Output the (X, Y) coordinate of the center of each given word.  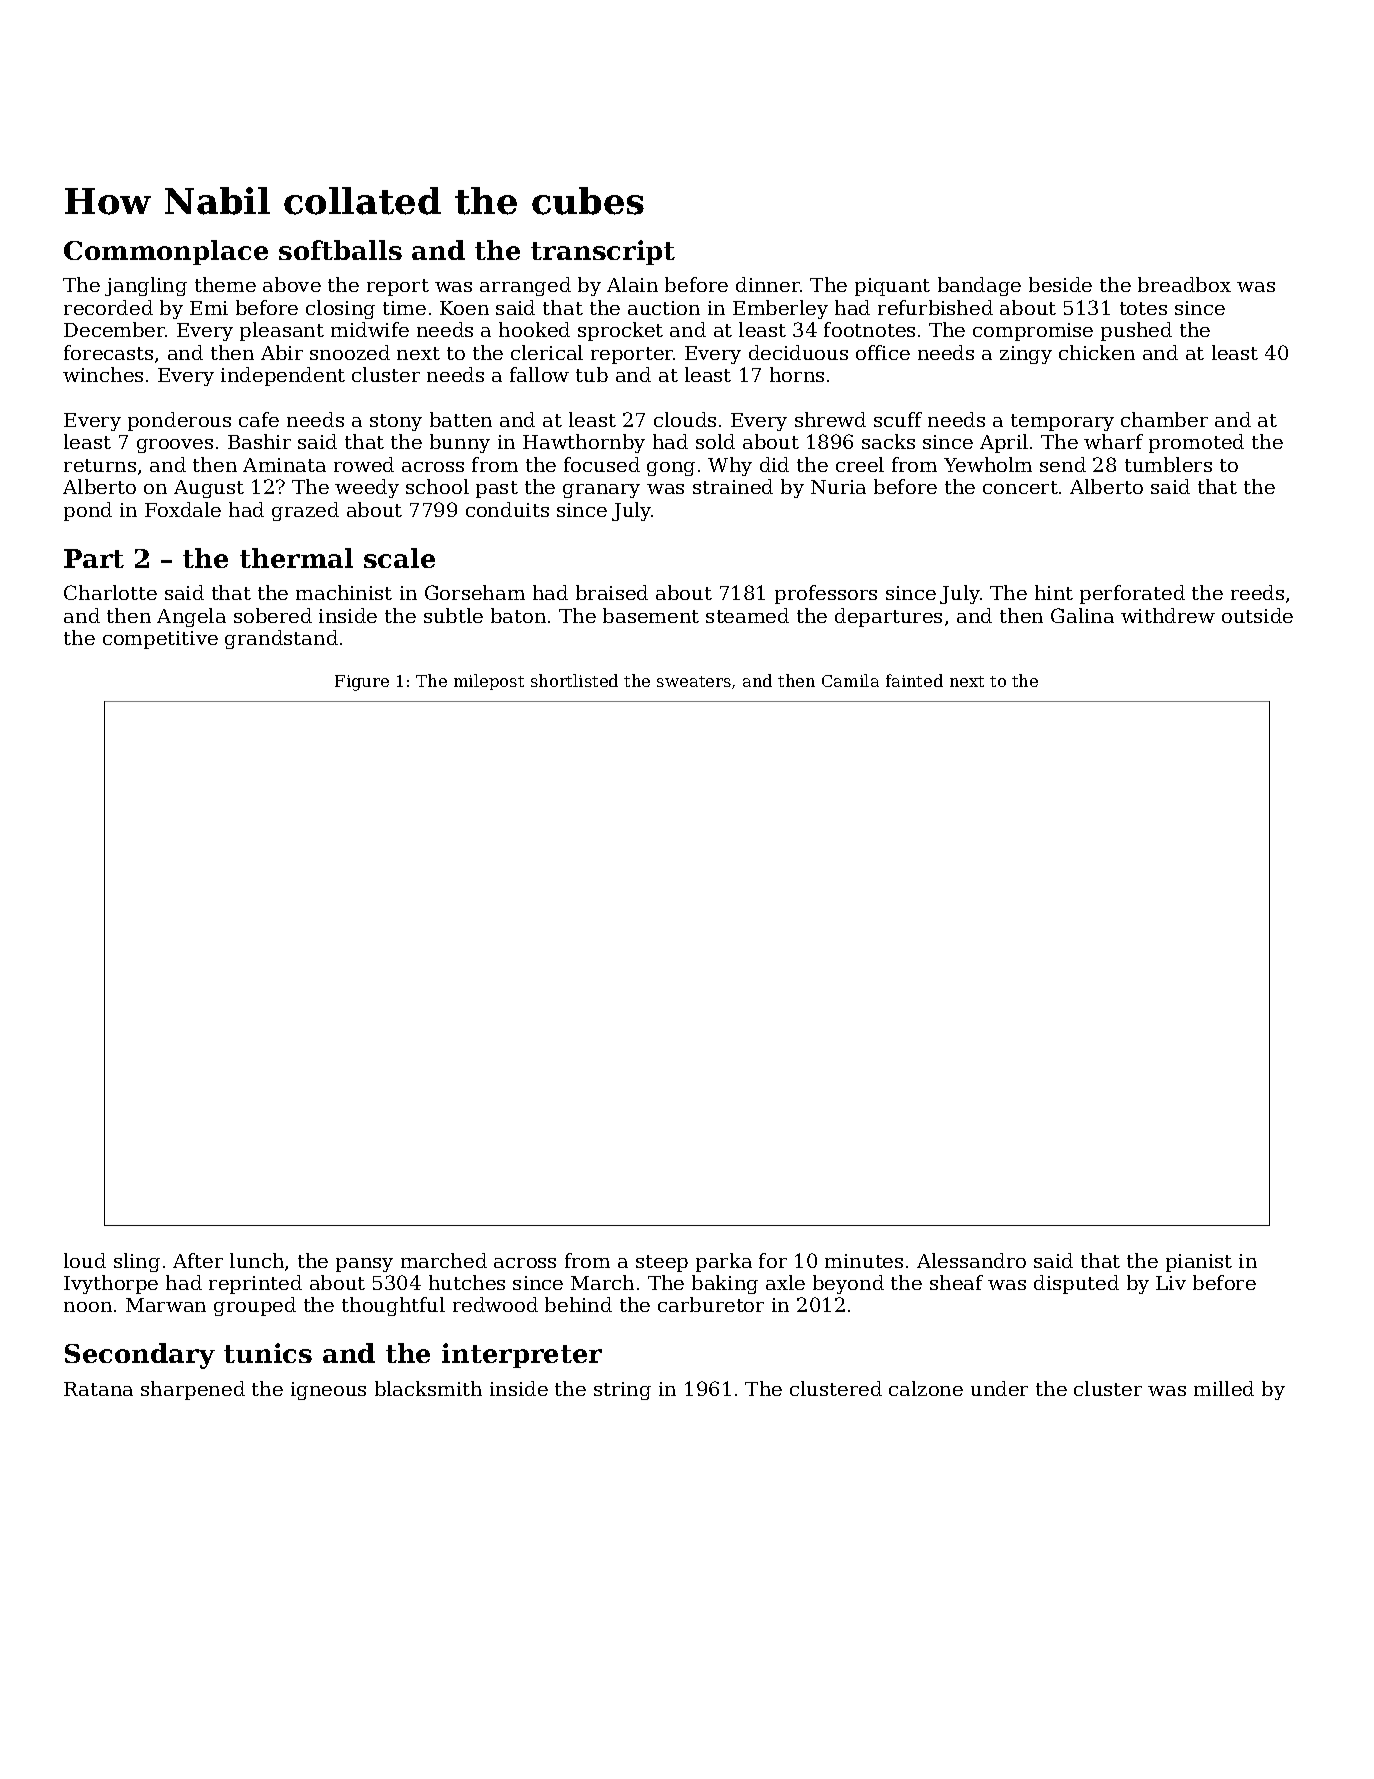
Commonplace (166, 252)
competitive (160, 640)
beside (1060, 284)
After (198, 1260)
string (622, 1391)
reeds (1257, 592)
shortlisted (574, 680)
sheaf (956, 1282)
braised (612, 592)
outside (1257, 615)
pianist (1199, 1263)
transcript (603, 252)
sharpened (193, 1390)
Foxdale (183, 509)
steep (662, 1263)
